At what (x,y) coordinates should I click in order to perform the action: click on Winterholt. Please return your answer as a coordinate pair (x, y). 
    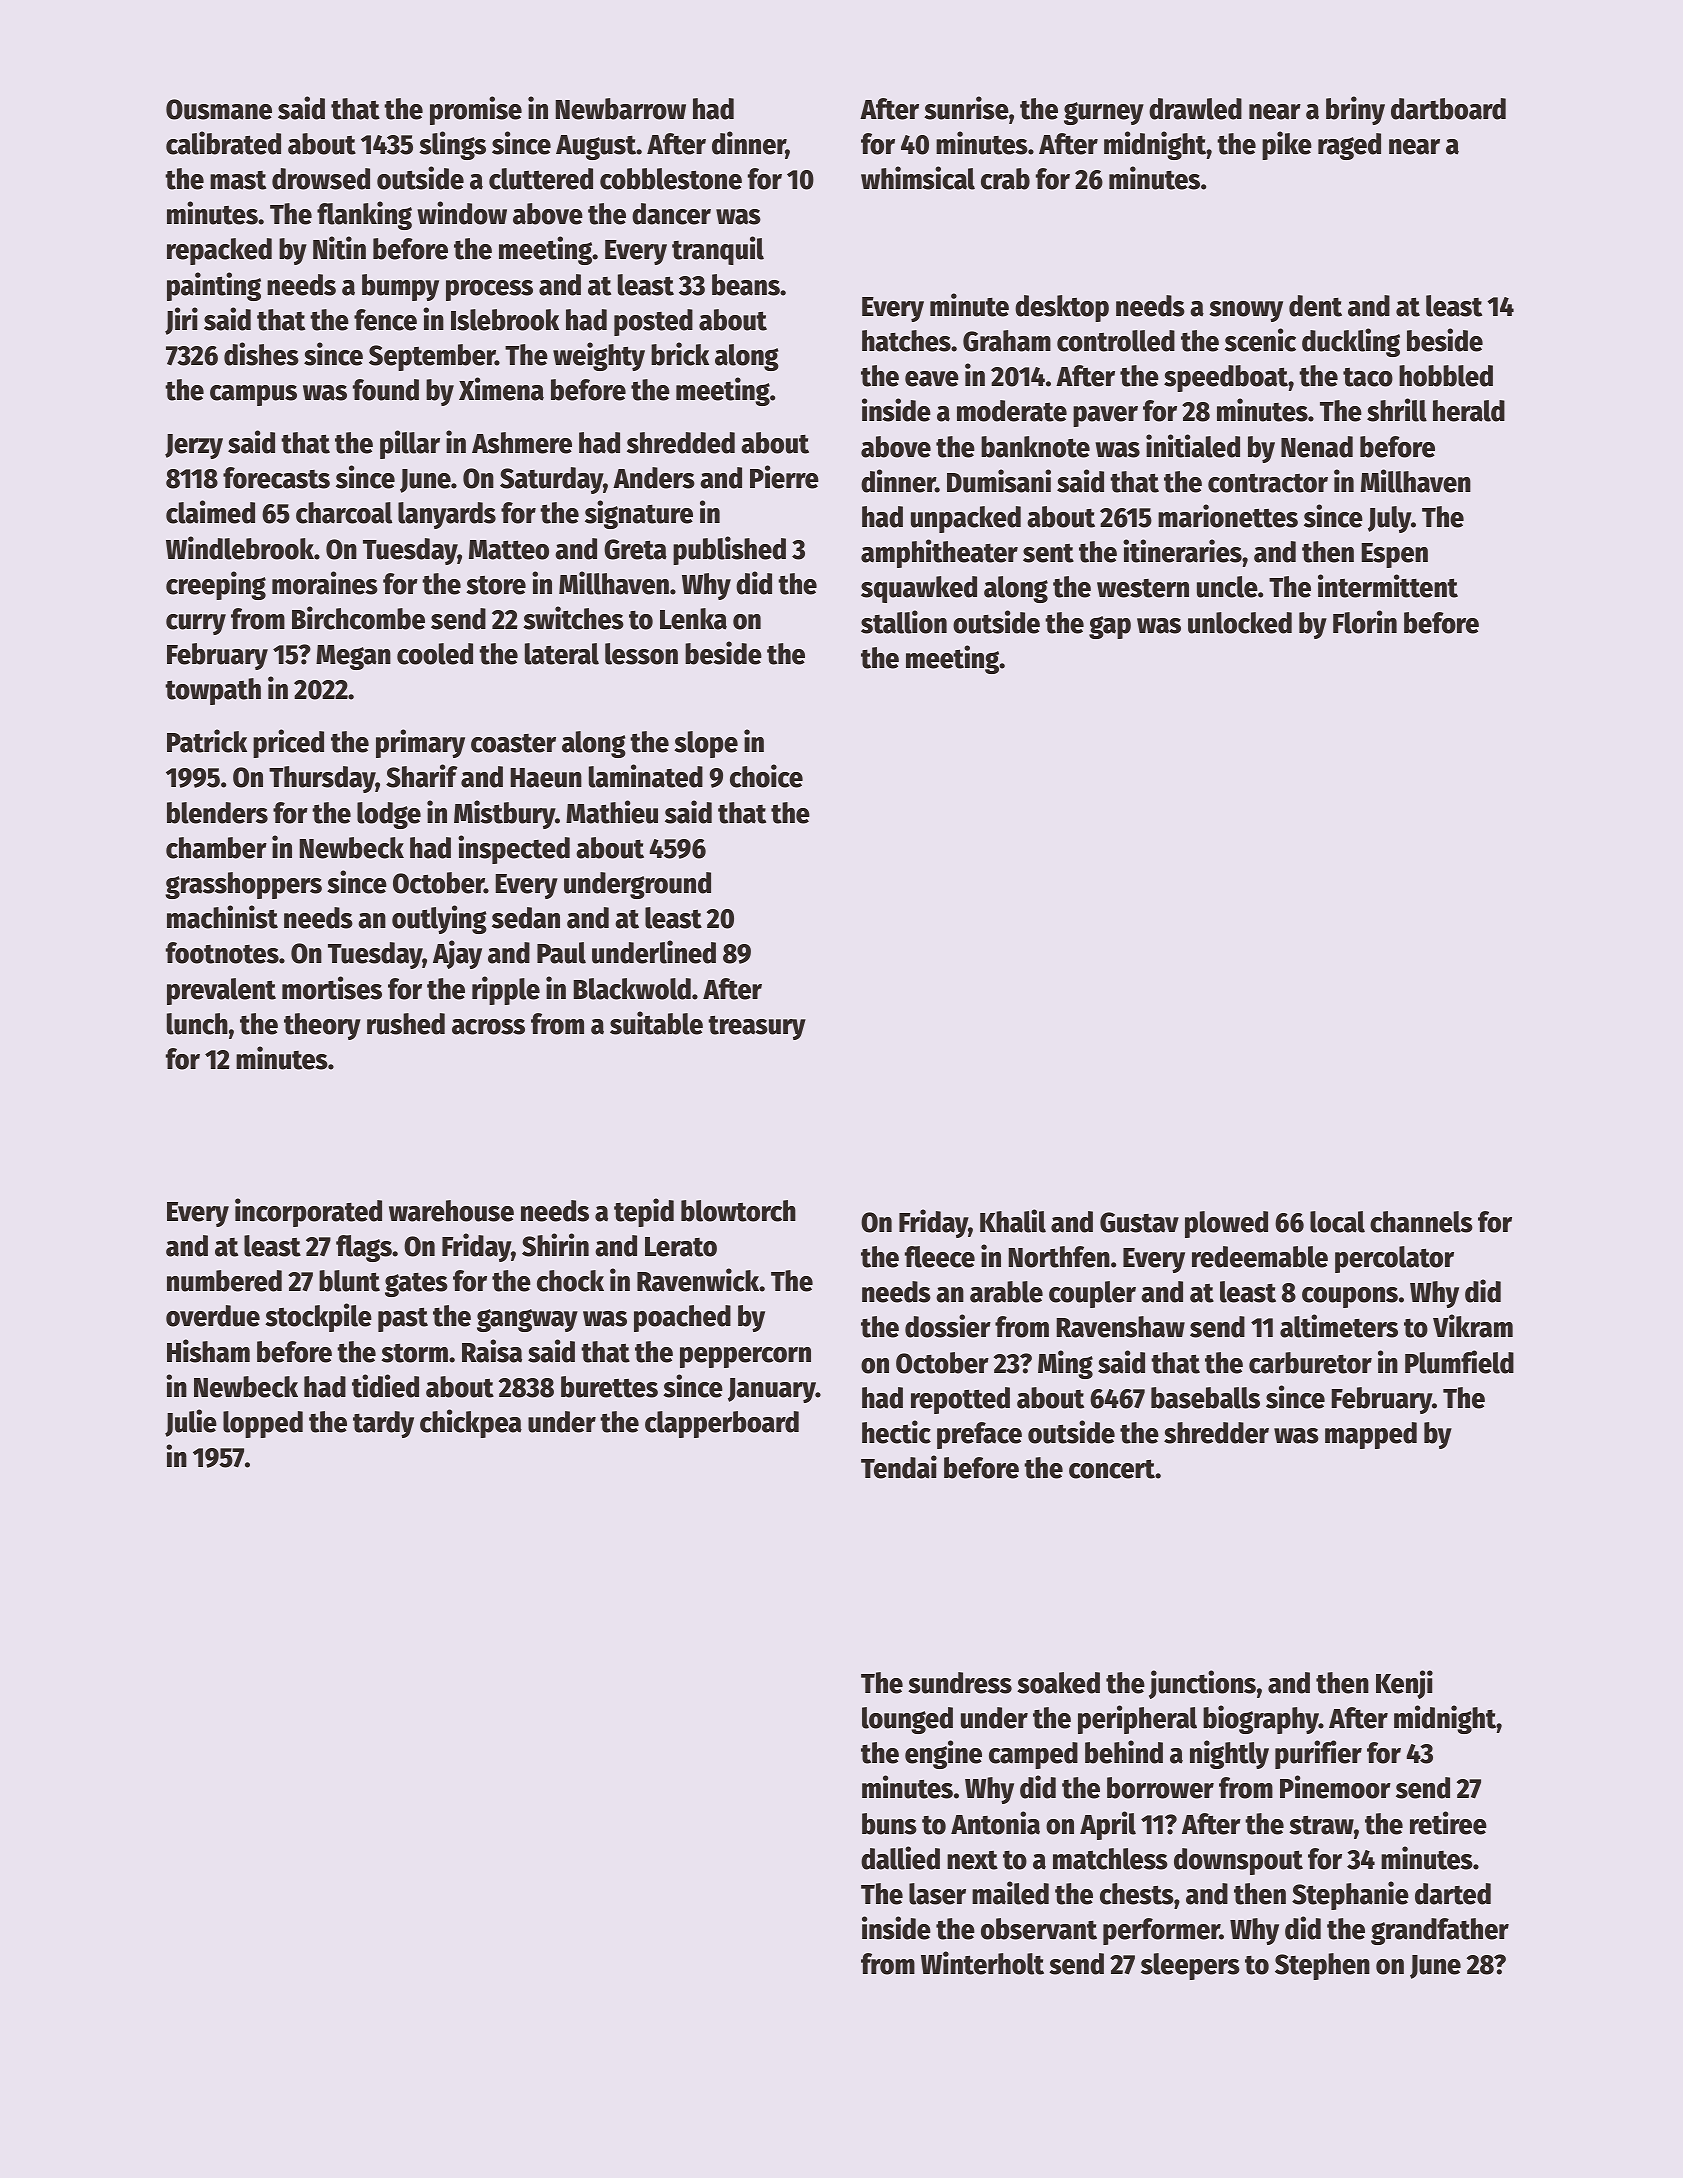
    Looking at the image, I should click on (982, 1963).
